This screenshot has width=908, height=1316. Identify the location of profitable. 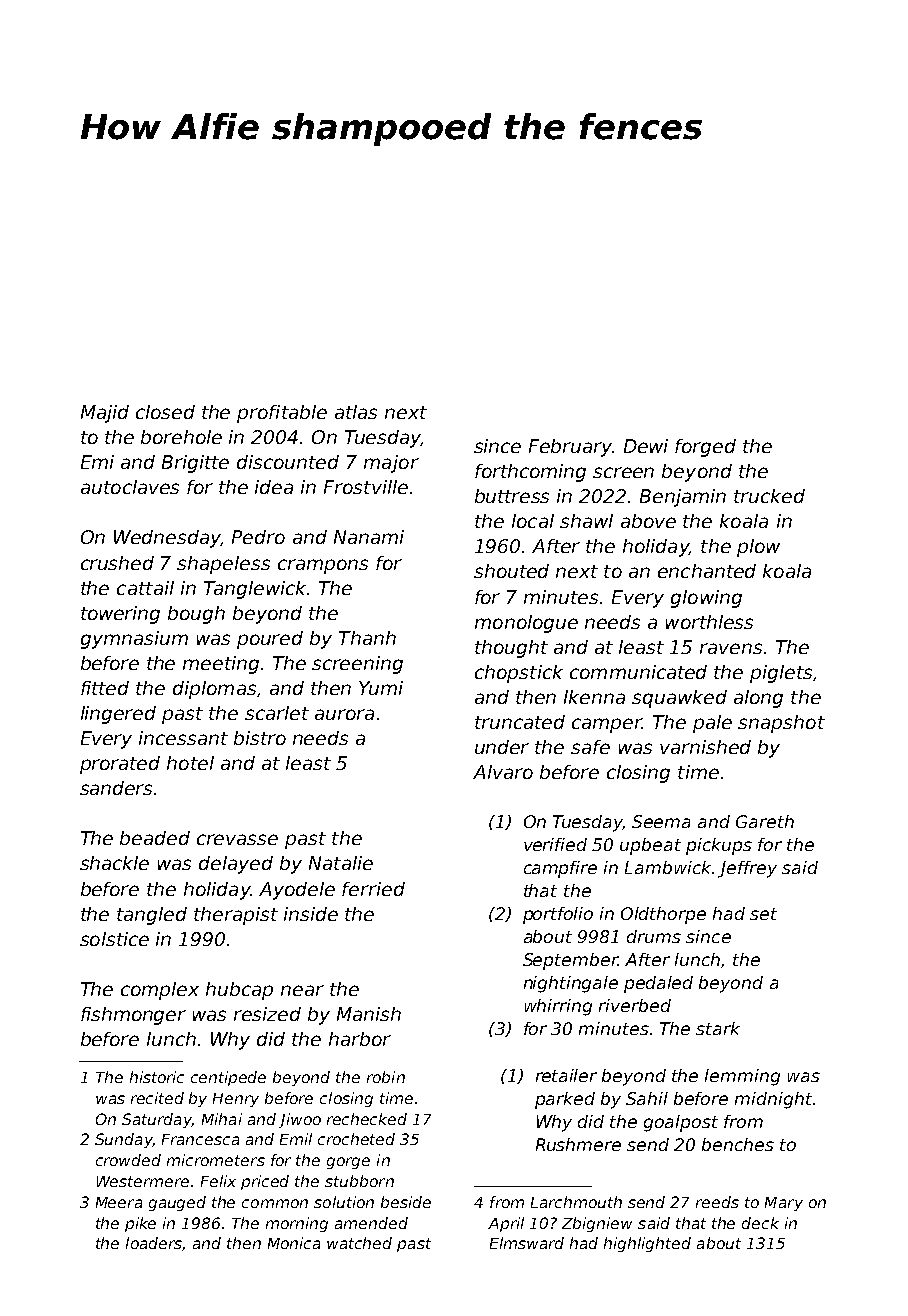
(282, 414).
